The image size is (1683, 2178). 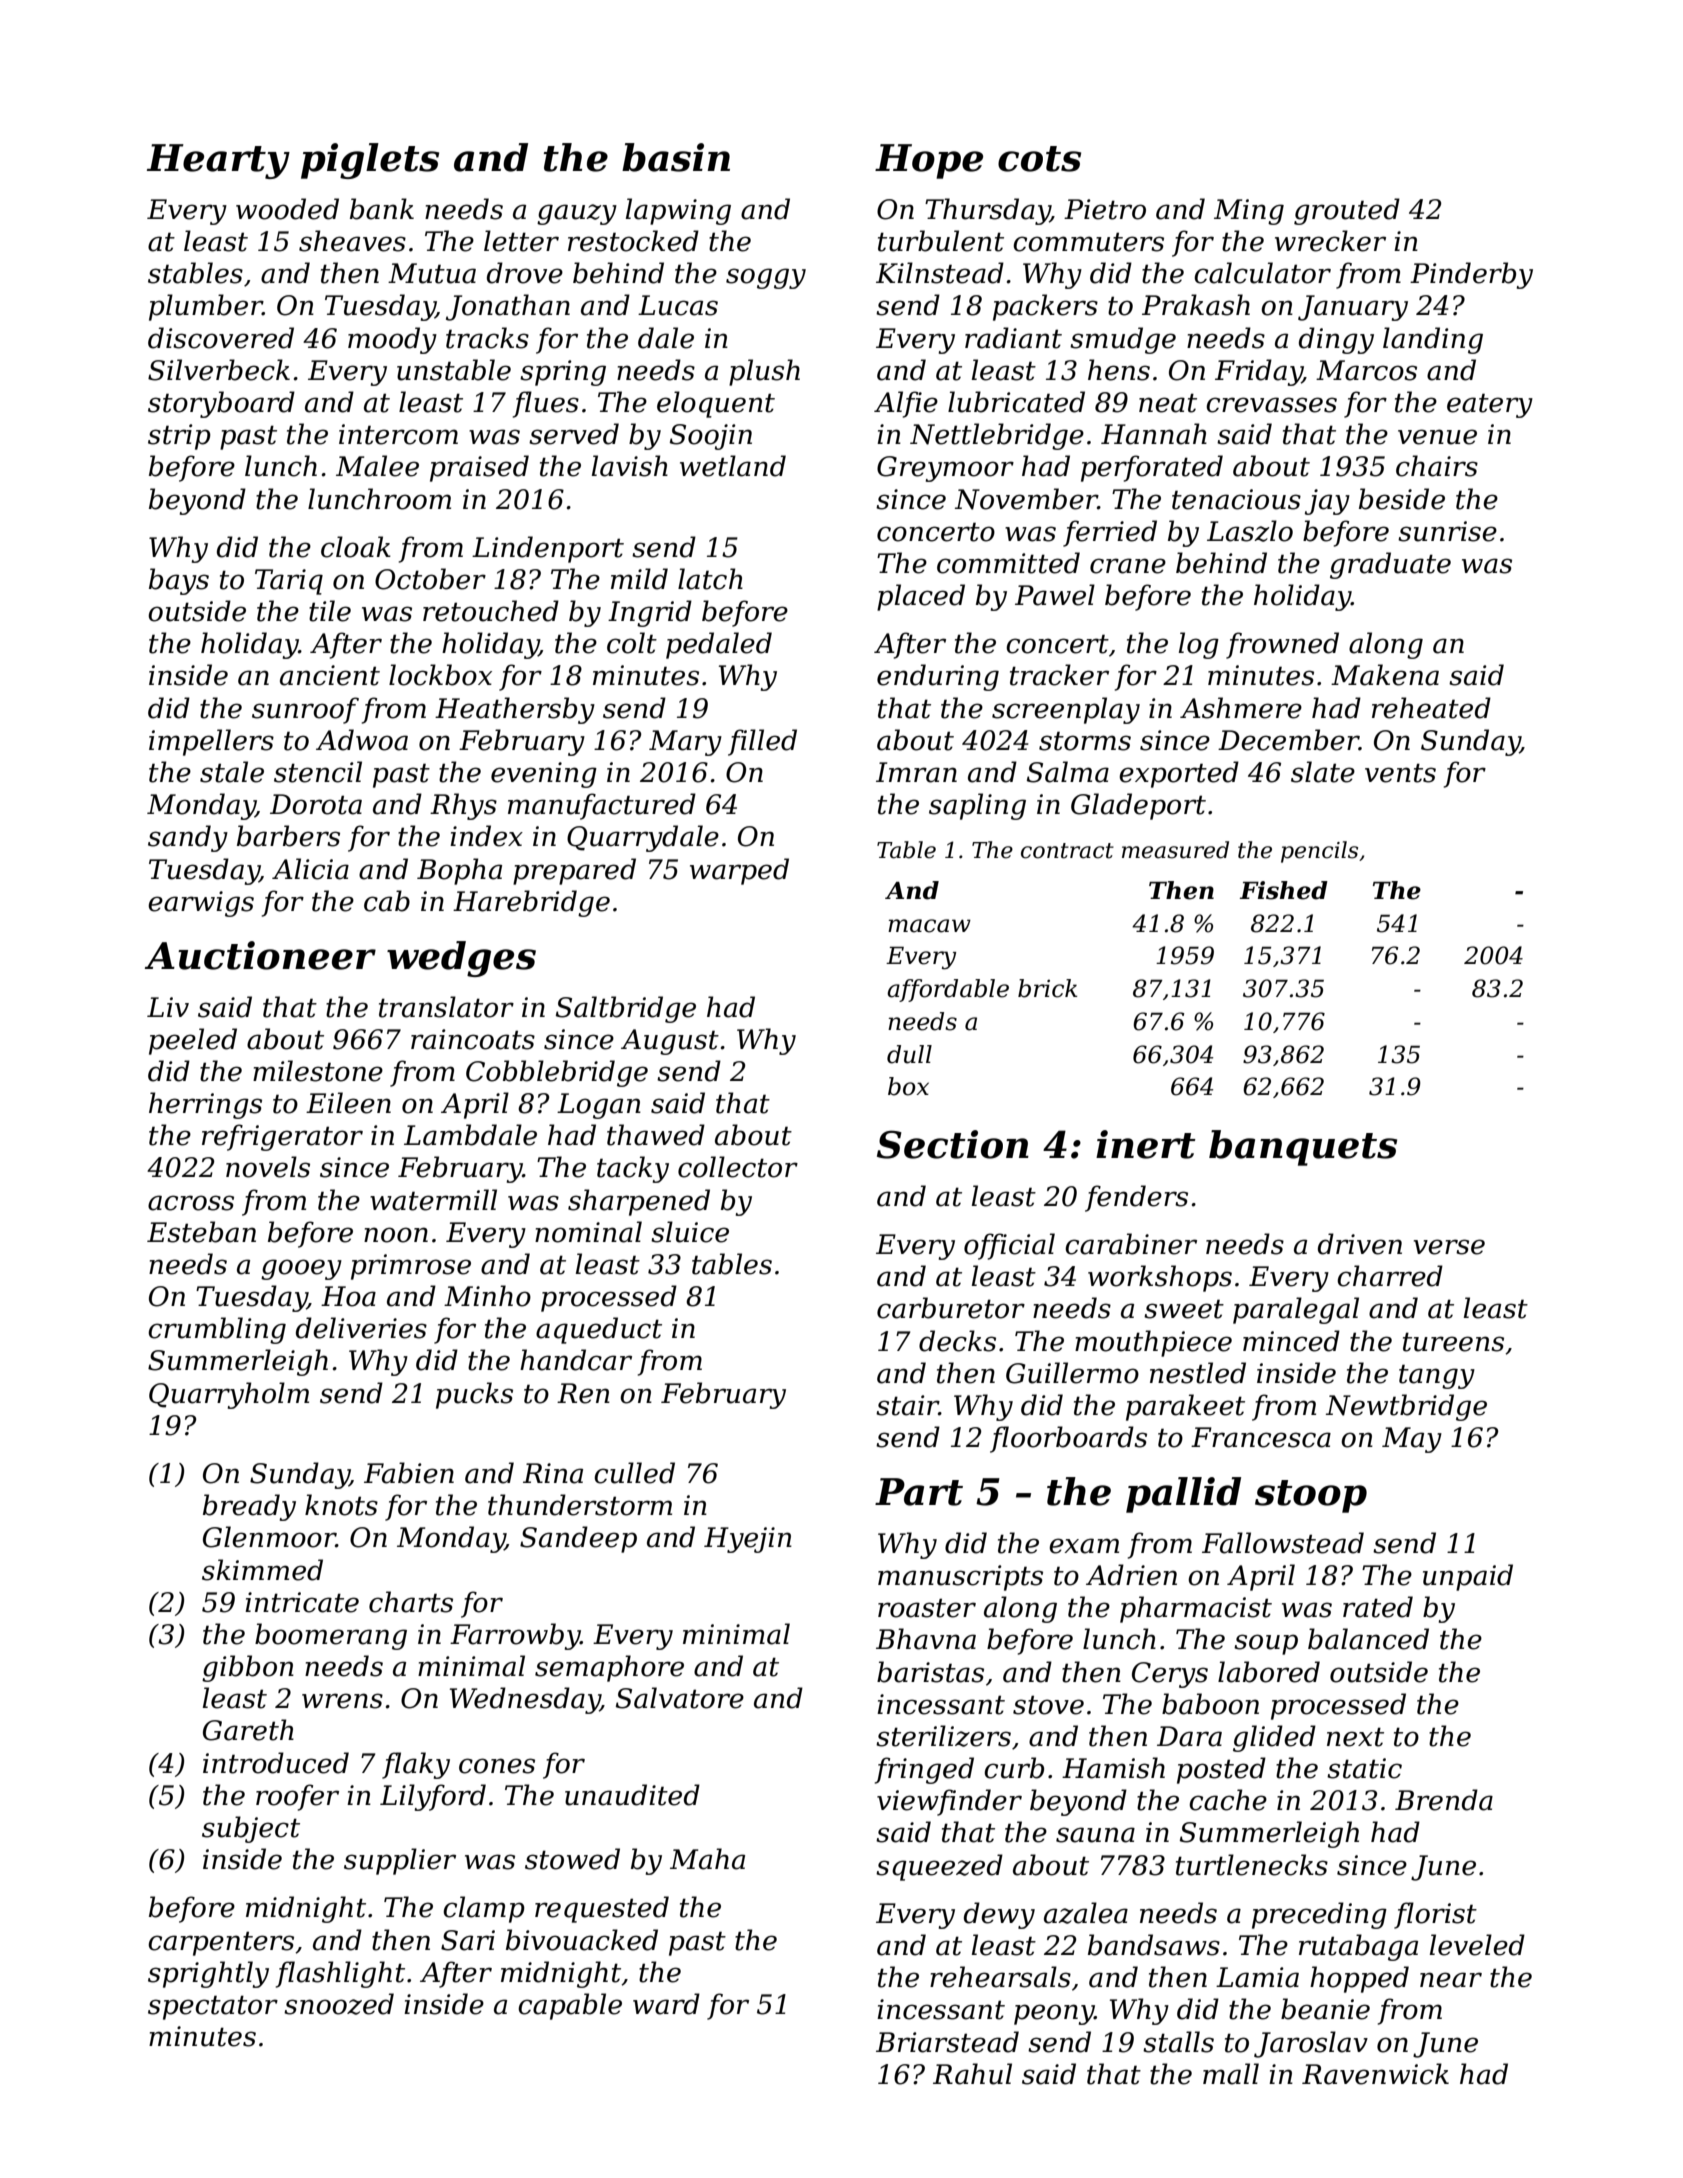 What do you see at coordinates (1402, 499) in the screenshot?
I see `beside` at bounding box center [1402, 499].
